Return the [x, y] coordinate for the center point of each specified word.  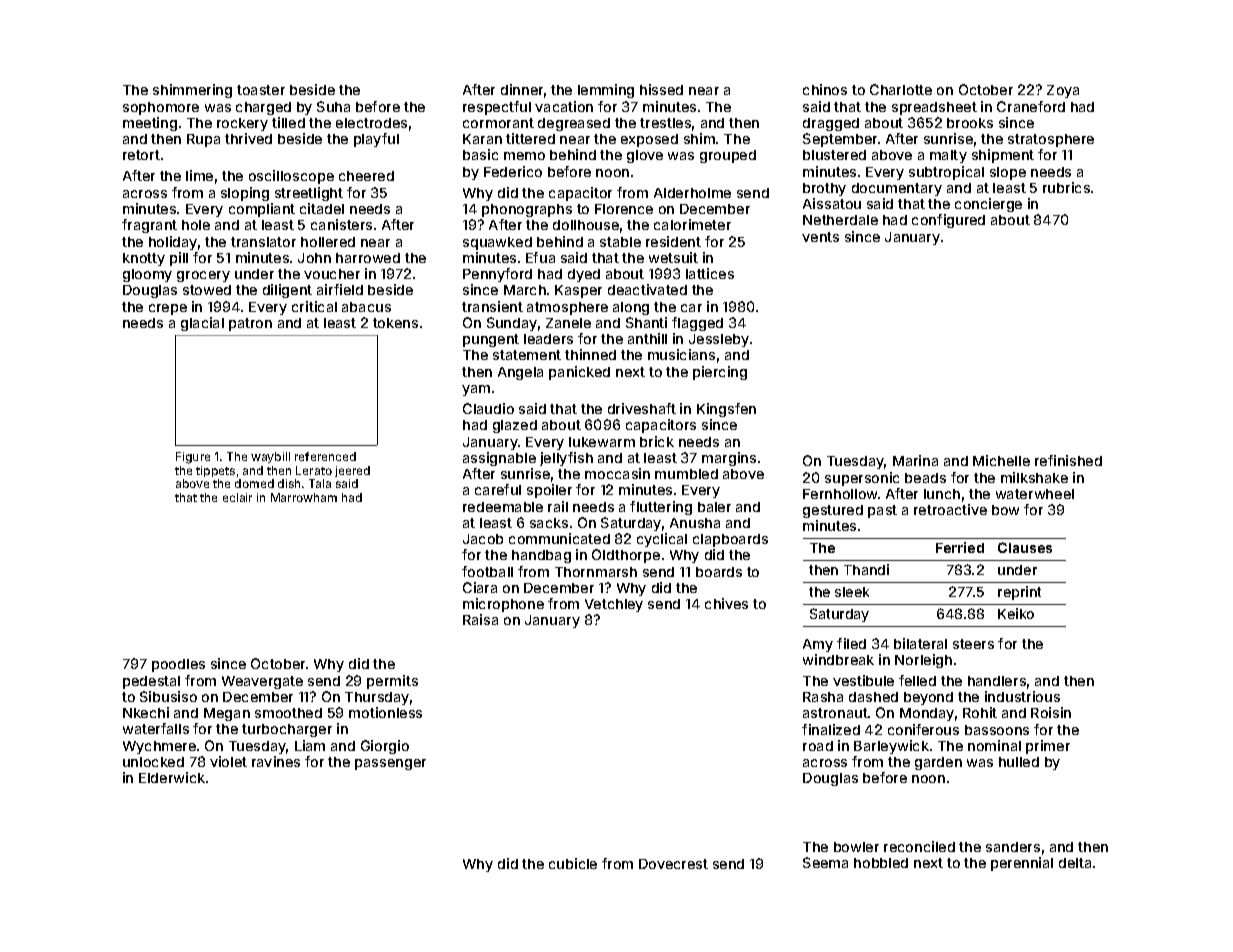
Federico [513, 171]
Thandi [866, 569]
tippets [215, 471]
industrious [1022, 696]
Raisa [480, 619]
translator [263, 242]
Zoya [1063, 91]
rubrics [1066, 187]
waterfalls [156, 728]
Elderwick [172, 777]
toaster [261, 90]
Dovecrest [673, 864]
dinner [522, 89]
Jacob [483, 539]
